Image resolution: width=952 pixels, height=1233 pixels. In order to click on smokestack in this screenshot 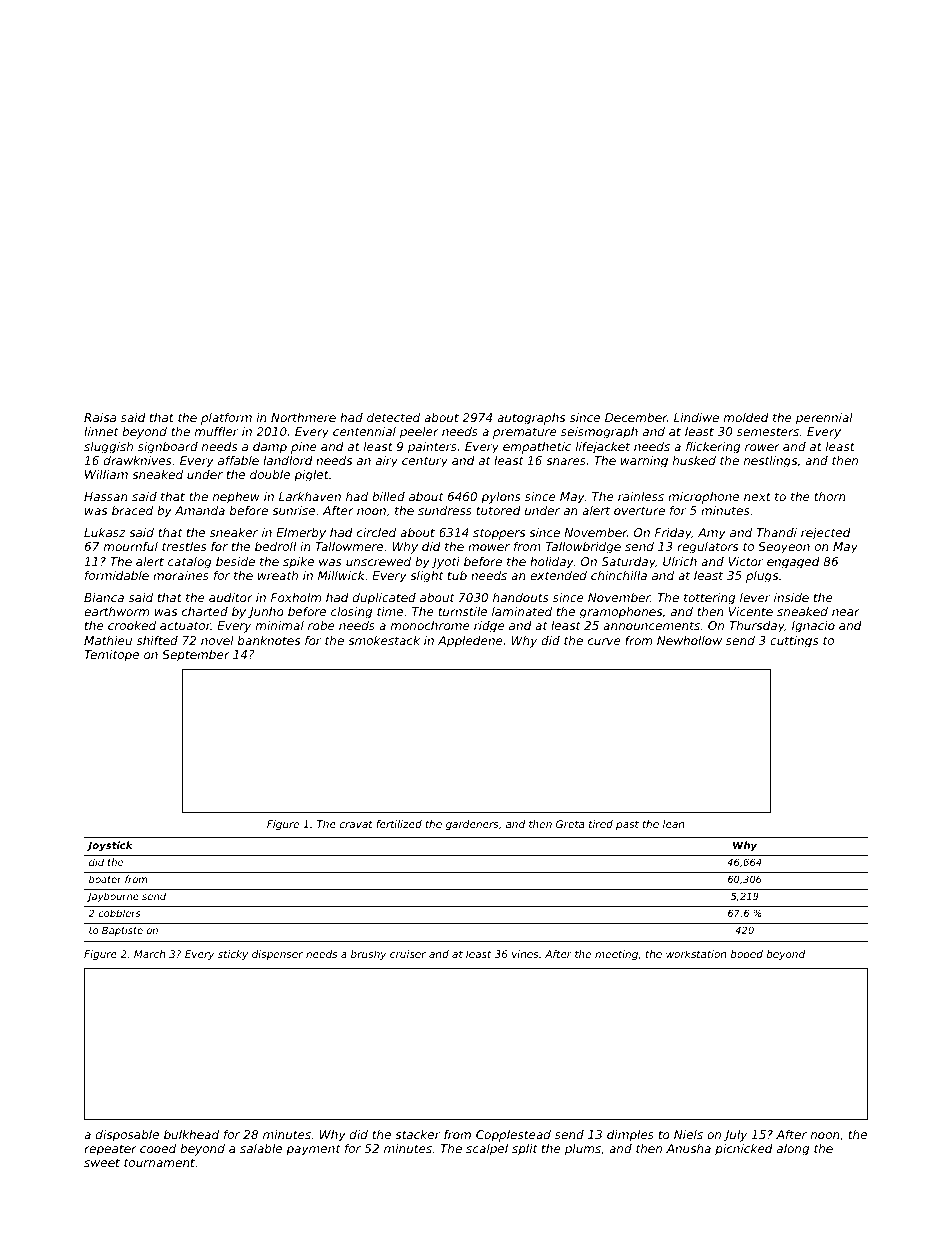, I will do `click(384, 640)`.
